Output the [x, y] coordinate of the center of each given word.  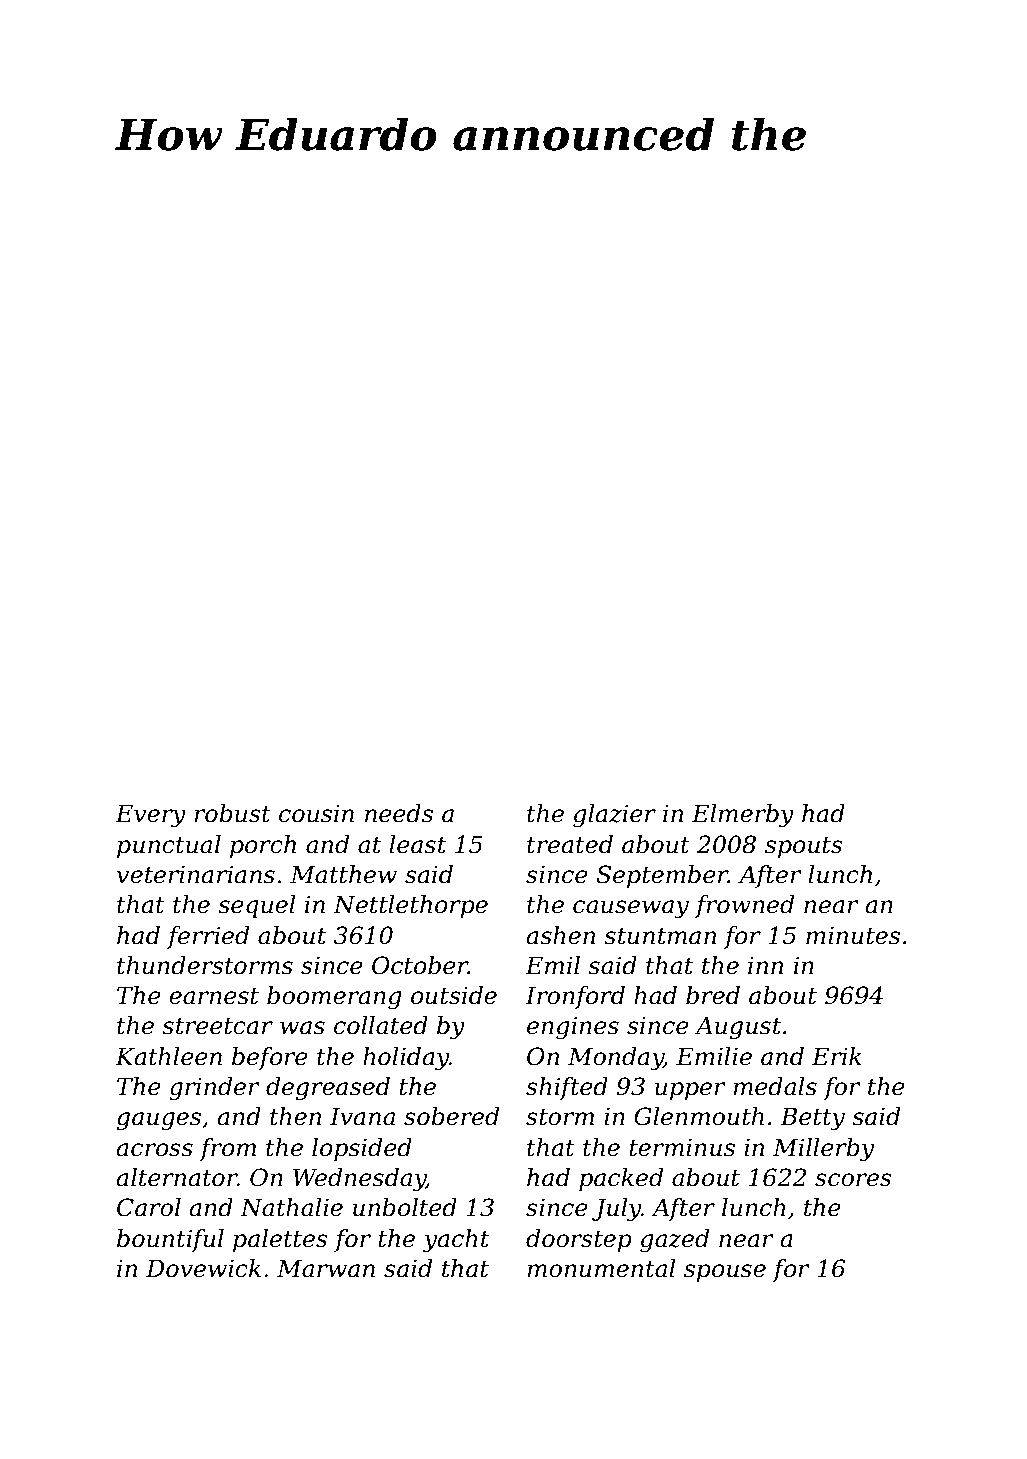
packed [621, 1179]
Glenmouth [699, 1116]
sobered [451, 1116]
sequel [256, 906]
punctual [169, 846]
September [662, 876]
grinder [214, 1089]
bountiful [170, 1240]
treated [570, 844]
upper [690, 1091]
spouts [804, 847]
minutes [853, 935]
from [227, 1149]
